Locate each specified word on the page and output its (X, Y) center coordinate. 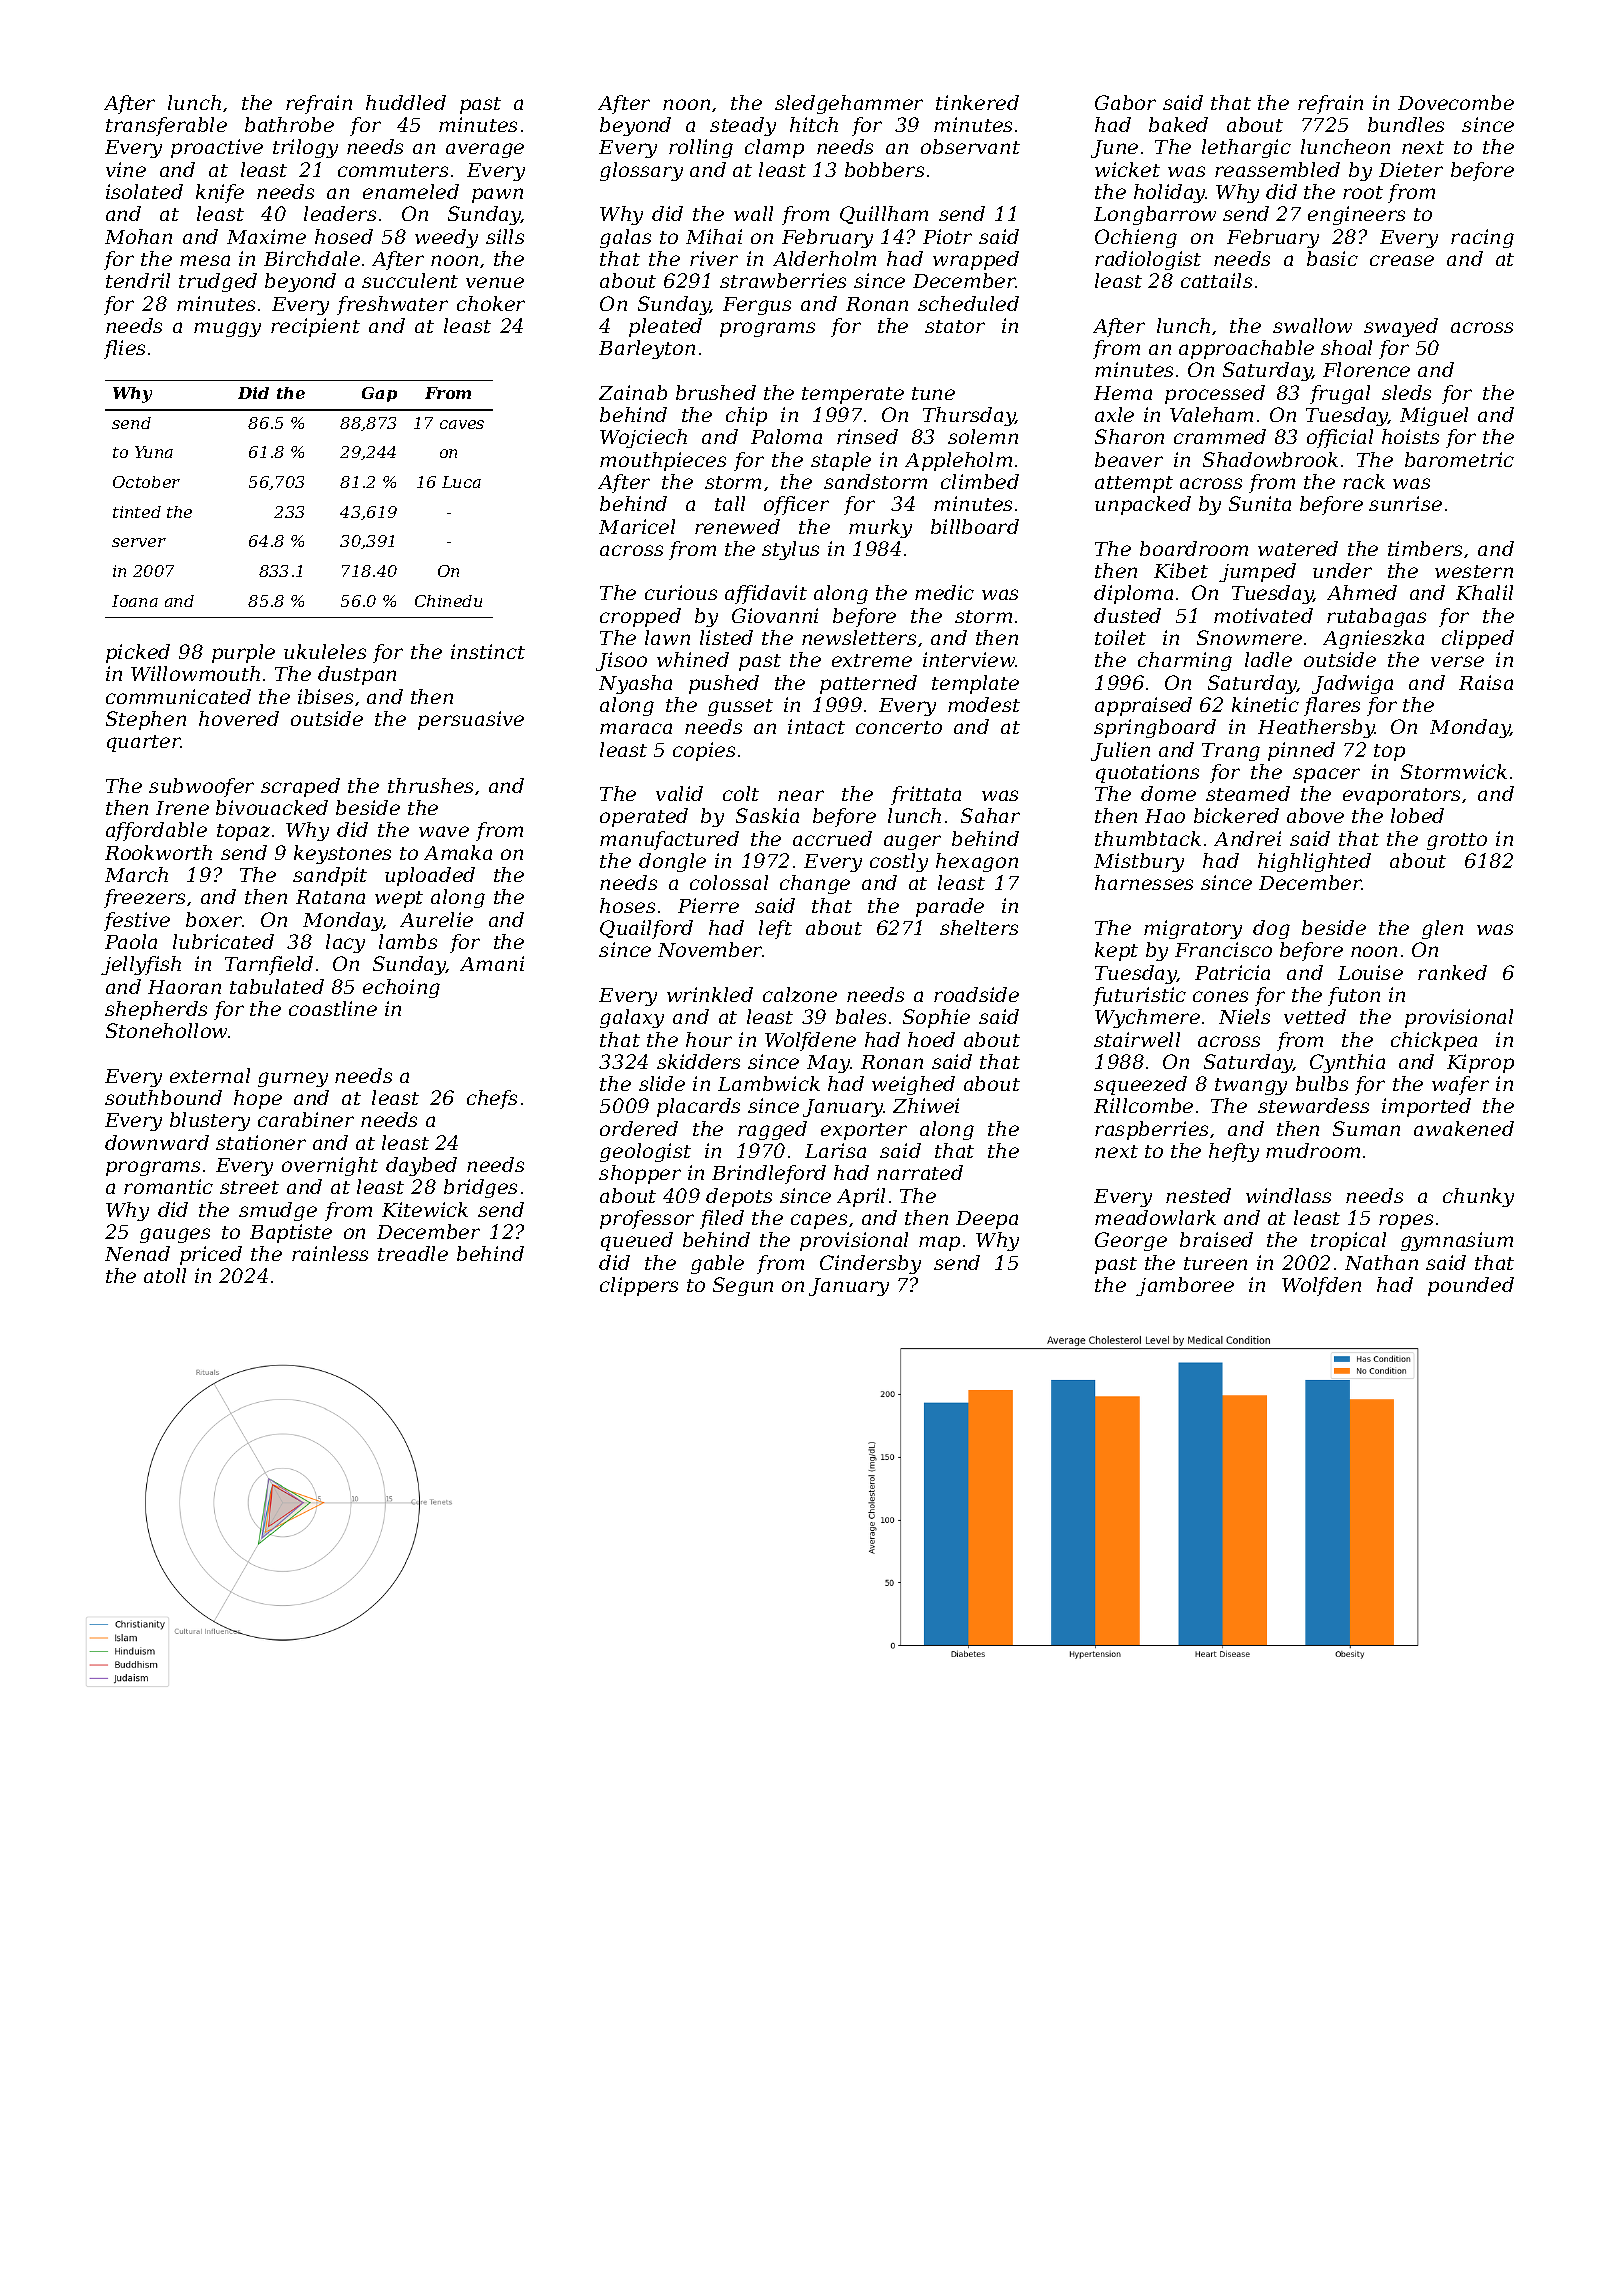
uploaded (430, 876)
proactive (217, 148)
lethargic (1246, 148)
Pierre (708, 905)
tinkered (977, 102)
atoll (165, 1275)
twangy (1251, 1086)
